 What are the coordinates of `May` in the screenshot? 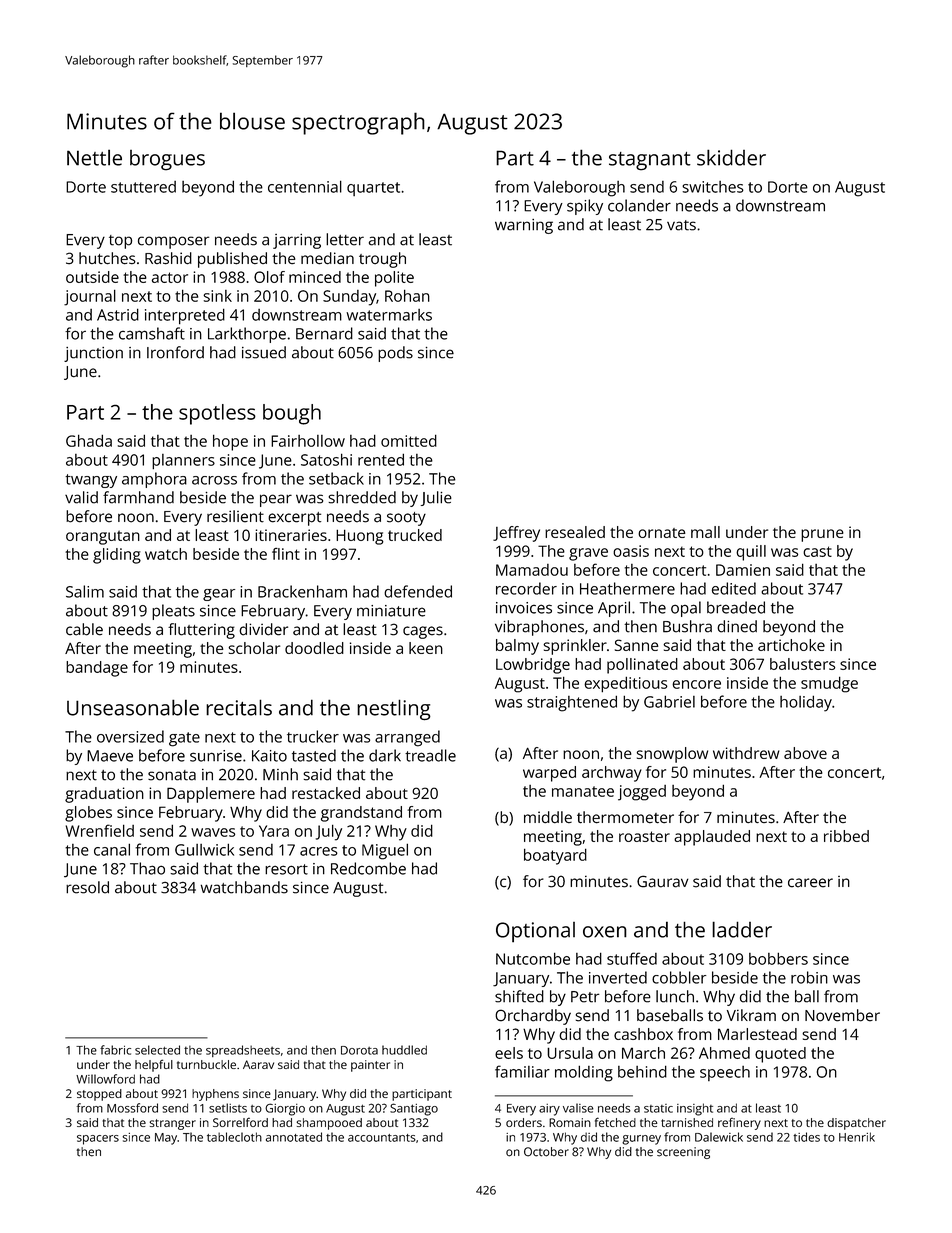 It's located at (166, 1139).
